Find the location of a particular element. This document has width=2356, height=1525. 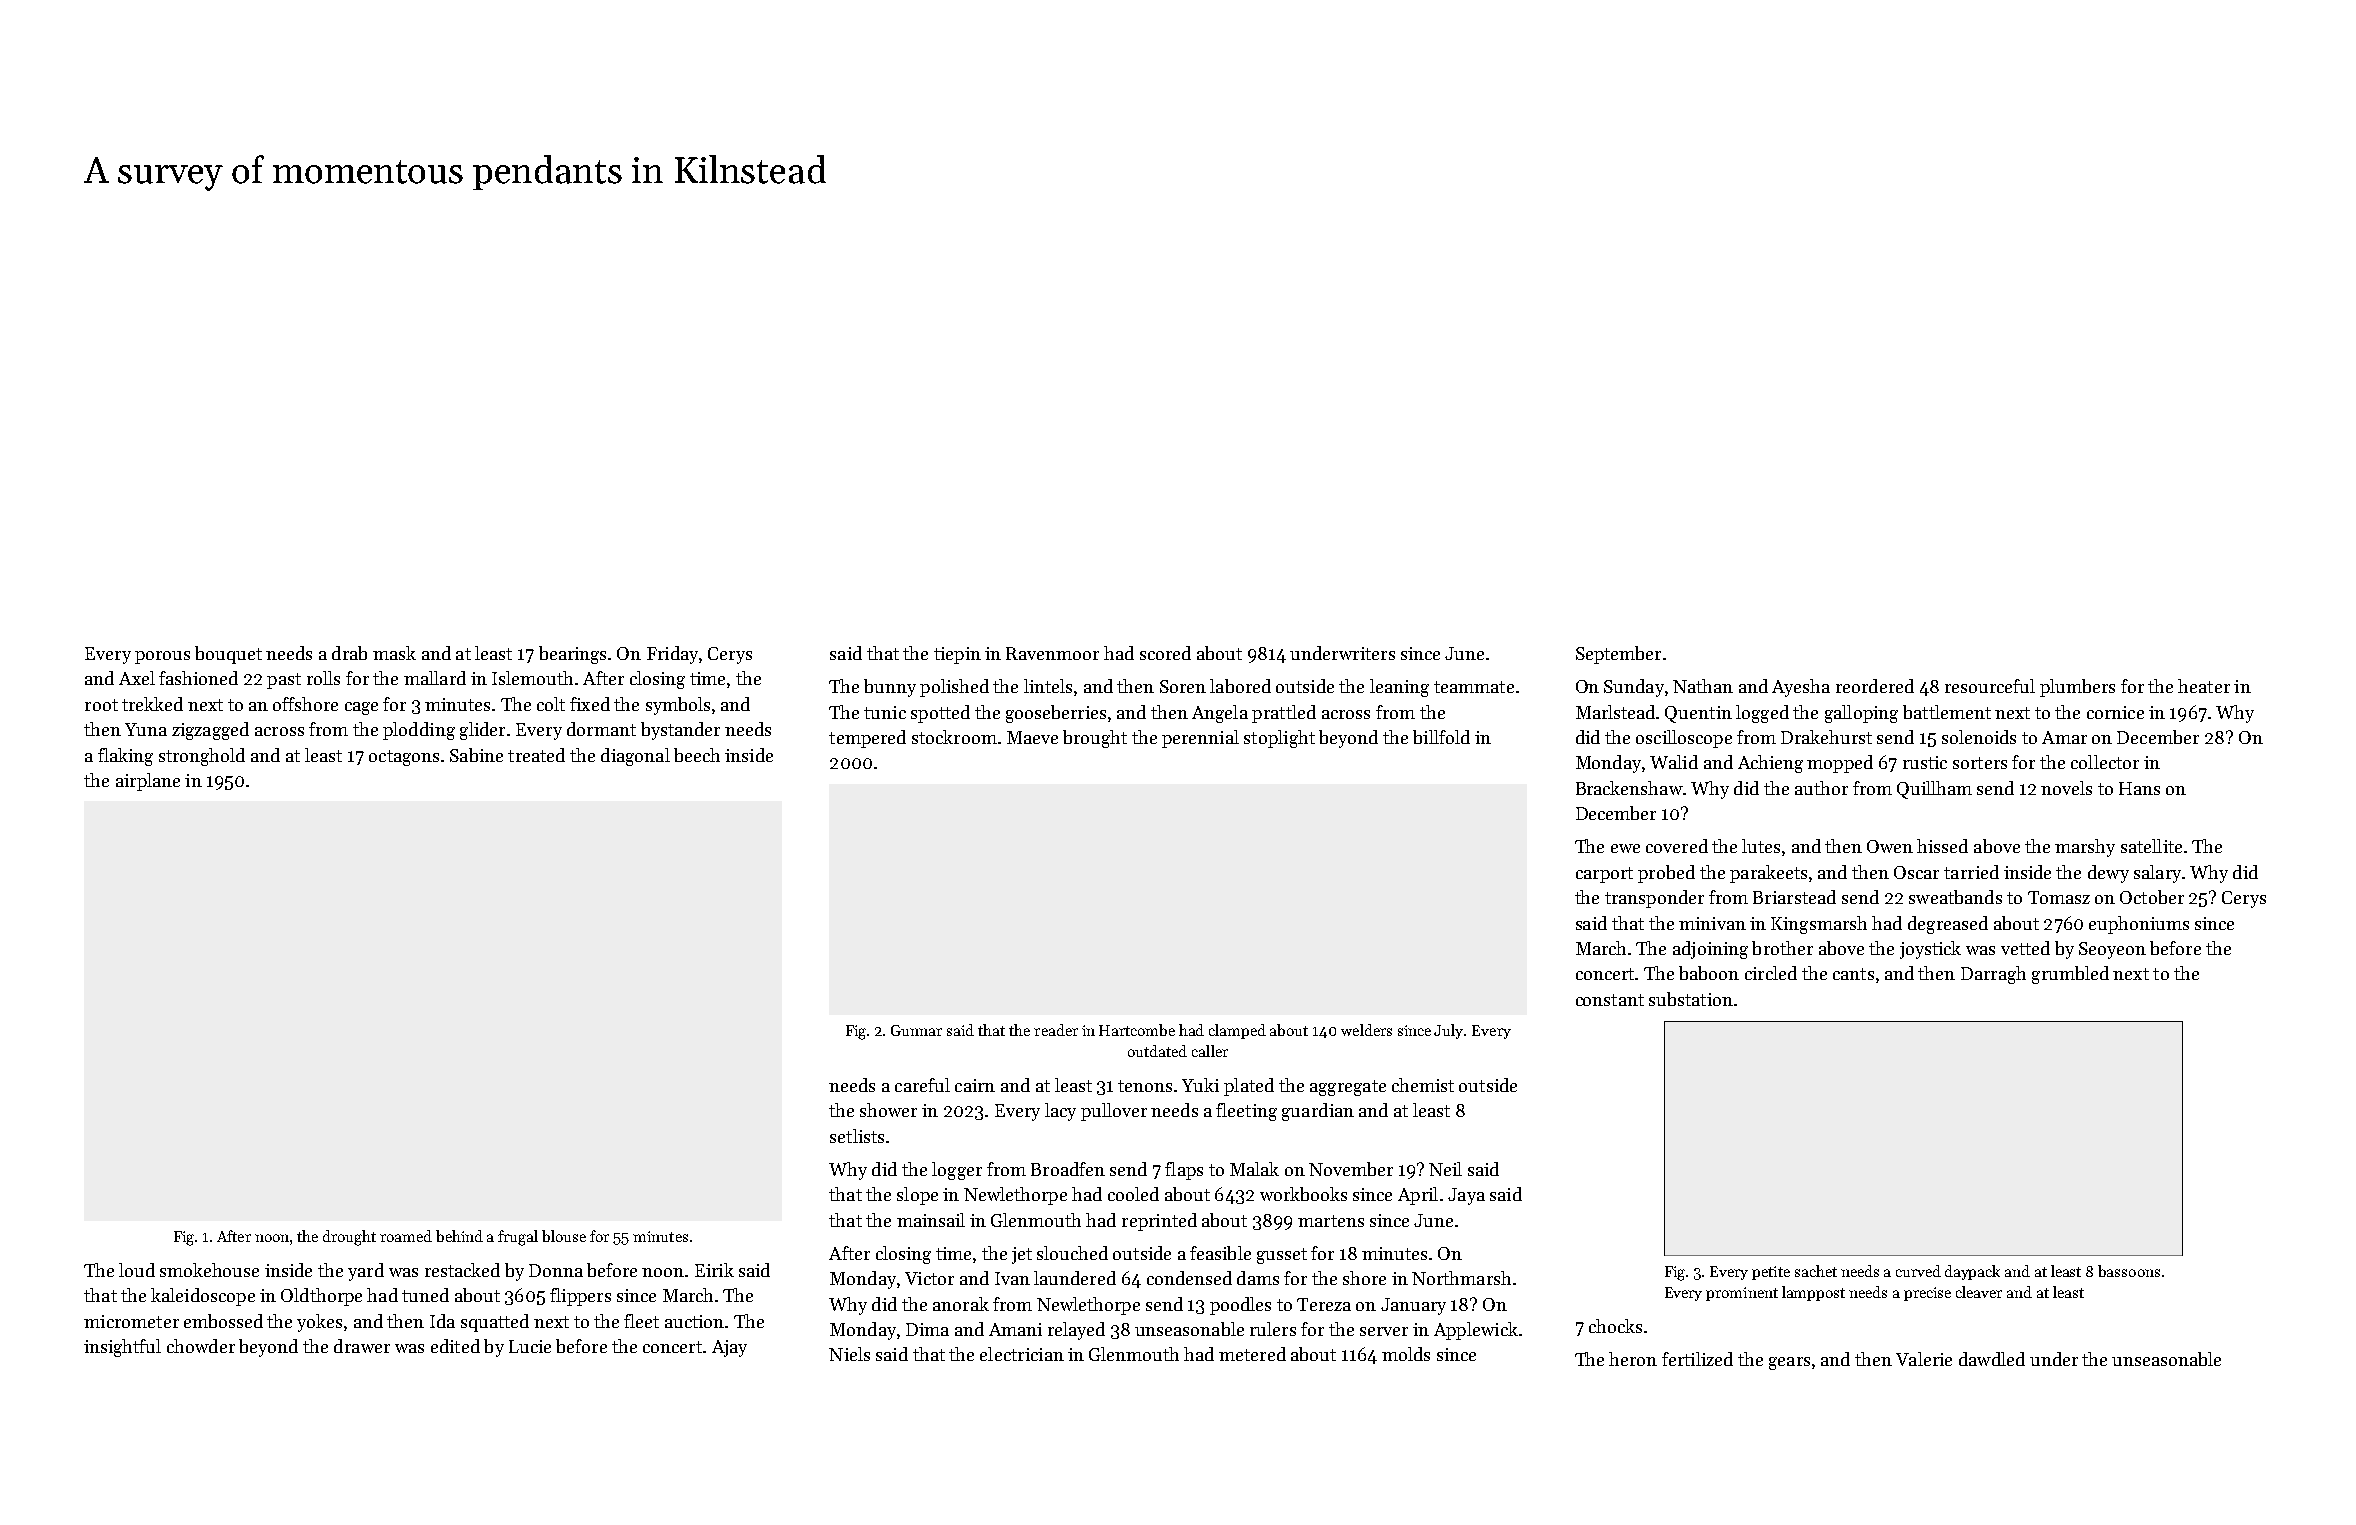

insightful is located at coordinates (122, 1348).
